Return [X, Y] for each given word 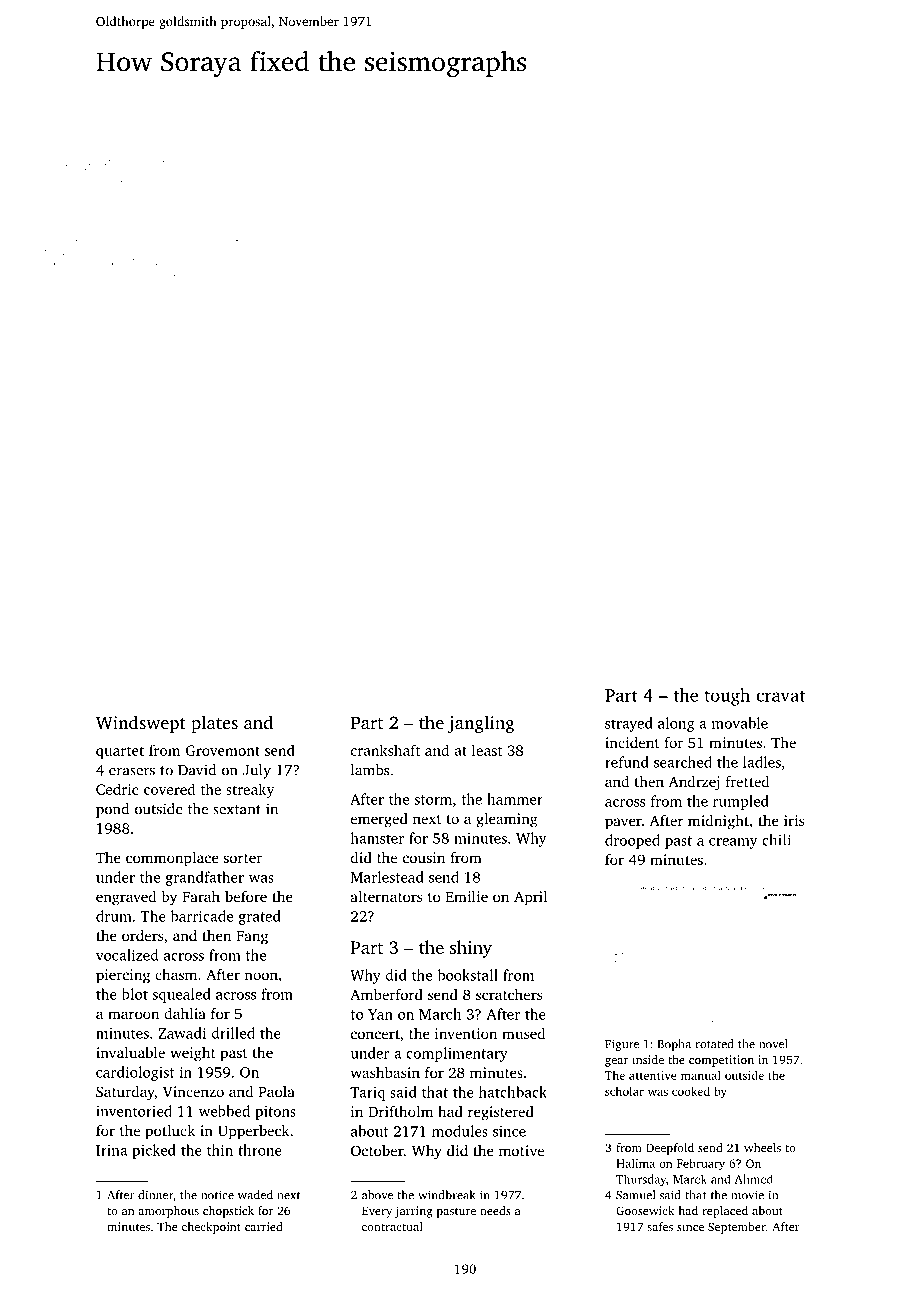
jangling [481, 724]
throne [260, 1150]
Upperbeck [254, 1132]
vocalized [127, 955]
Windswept [140, 724]
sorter [243, 858]
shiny [471, 949]
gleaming [507, 820]
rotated [715, 1044]
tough [727, 697]
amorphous [168, 1212]
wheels [762, 1147]
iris [794, 820]
